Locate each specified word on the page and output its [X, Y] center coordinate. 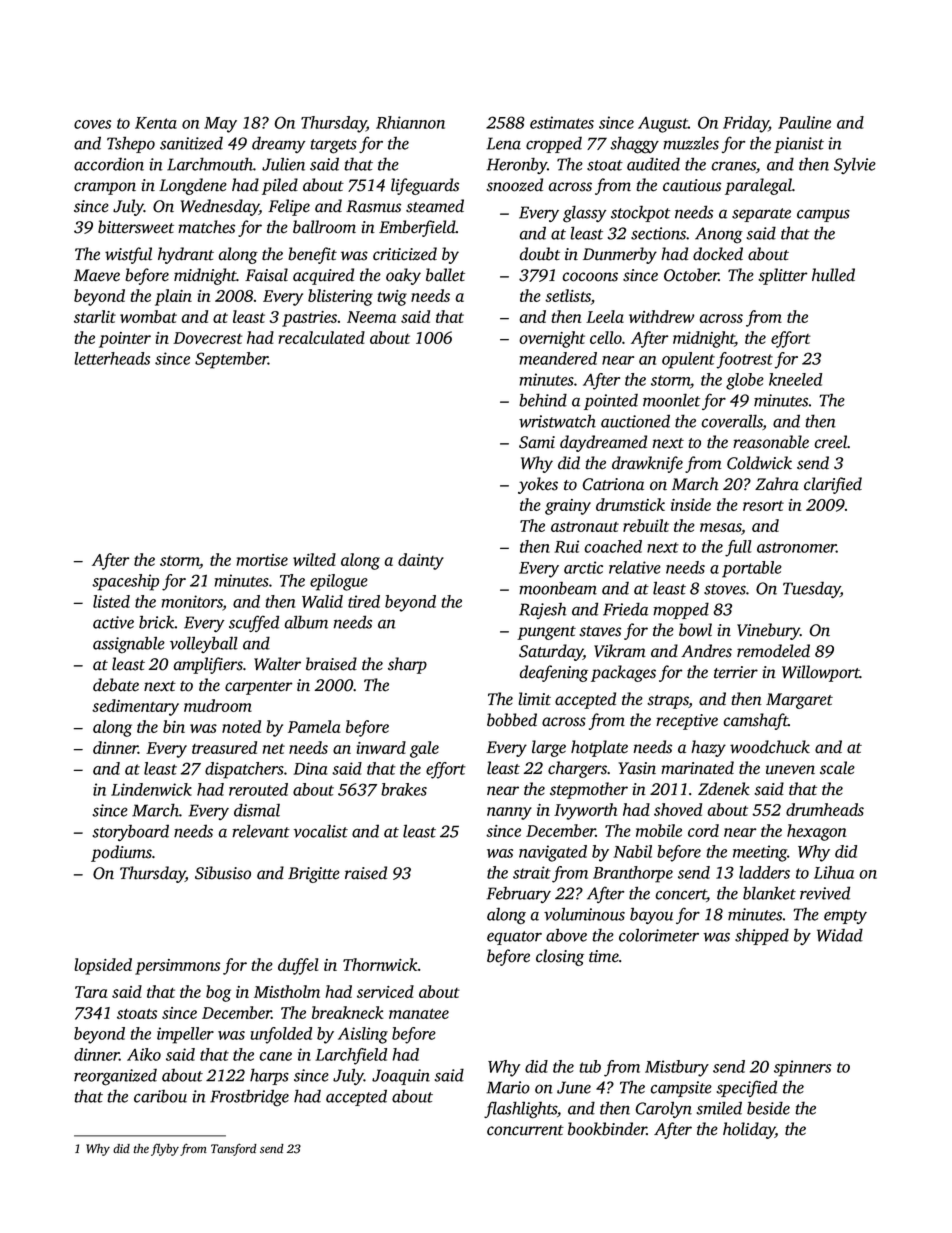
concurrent [525, 1130]
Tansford [234, 1149]
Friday [746, 124]
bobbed [512, 720]
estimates [562, 122]
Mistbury [677, 1068]
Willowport [821, 673]
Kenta [156, 123]
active [113, 622]
